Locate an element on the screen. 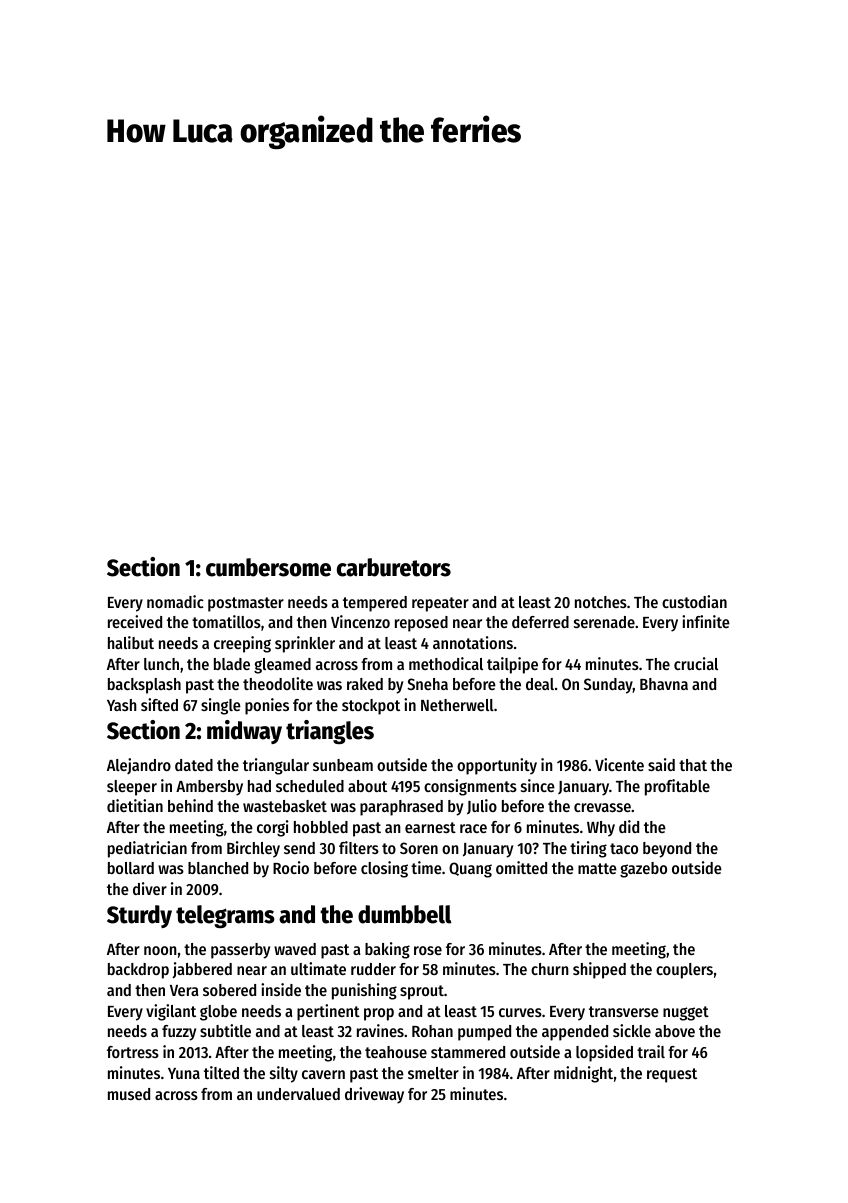  nomadic is located at coordinates (175, 601).
